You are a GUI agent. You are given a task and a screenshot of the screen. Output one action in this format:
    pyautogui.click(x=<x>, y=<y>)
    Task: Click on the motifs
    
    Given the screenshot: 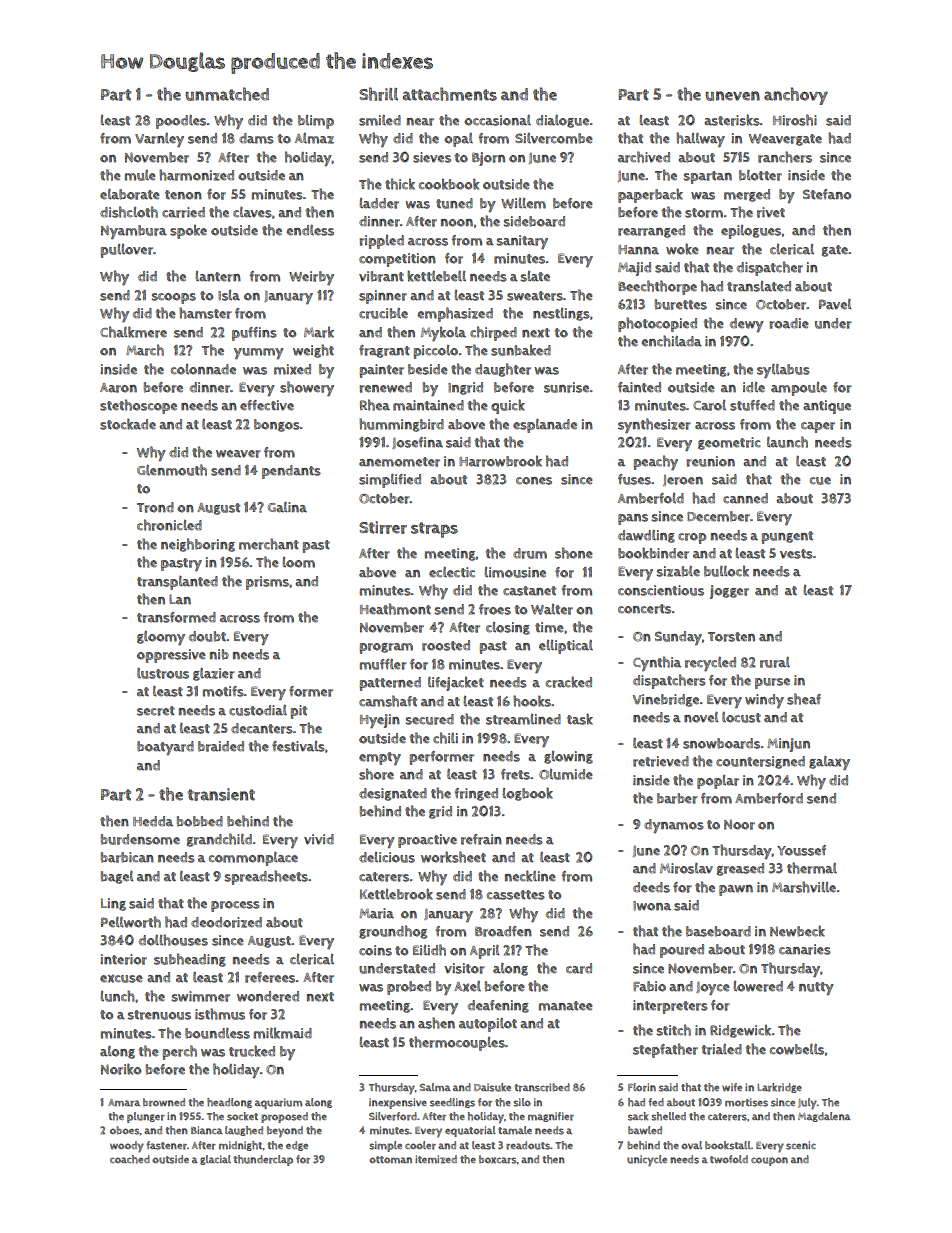 What is the action you would take?
    pyautogui.click(x=223, y=691)
